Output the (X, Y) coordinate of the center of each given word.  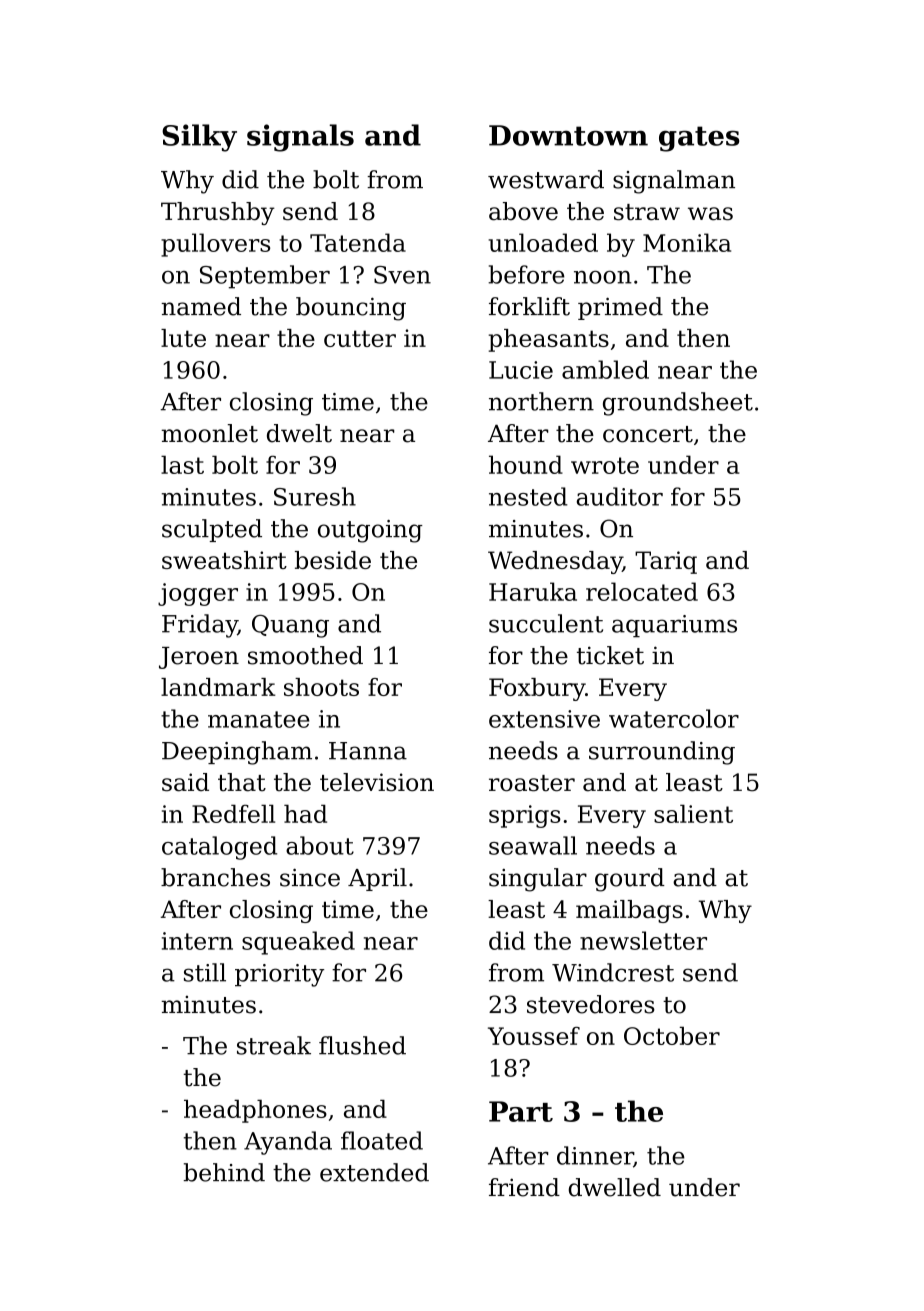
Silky (199, 138)
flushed (362, 1045)
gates (699, 139)
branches (215, 877)
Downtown (568, 135)
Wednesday (555, 562)
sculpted (212, 530)
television (377, 782)
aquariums (674, 626)
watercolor (674, 718)
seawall (533, 845)
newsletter (643, 940)
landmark (218, 687)
